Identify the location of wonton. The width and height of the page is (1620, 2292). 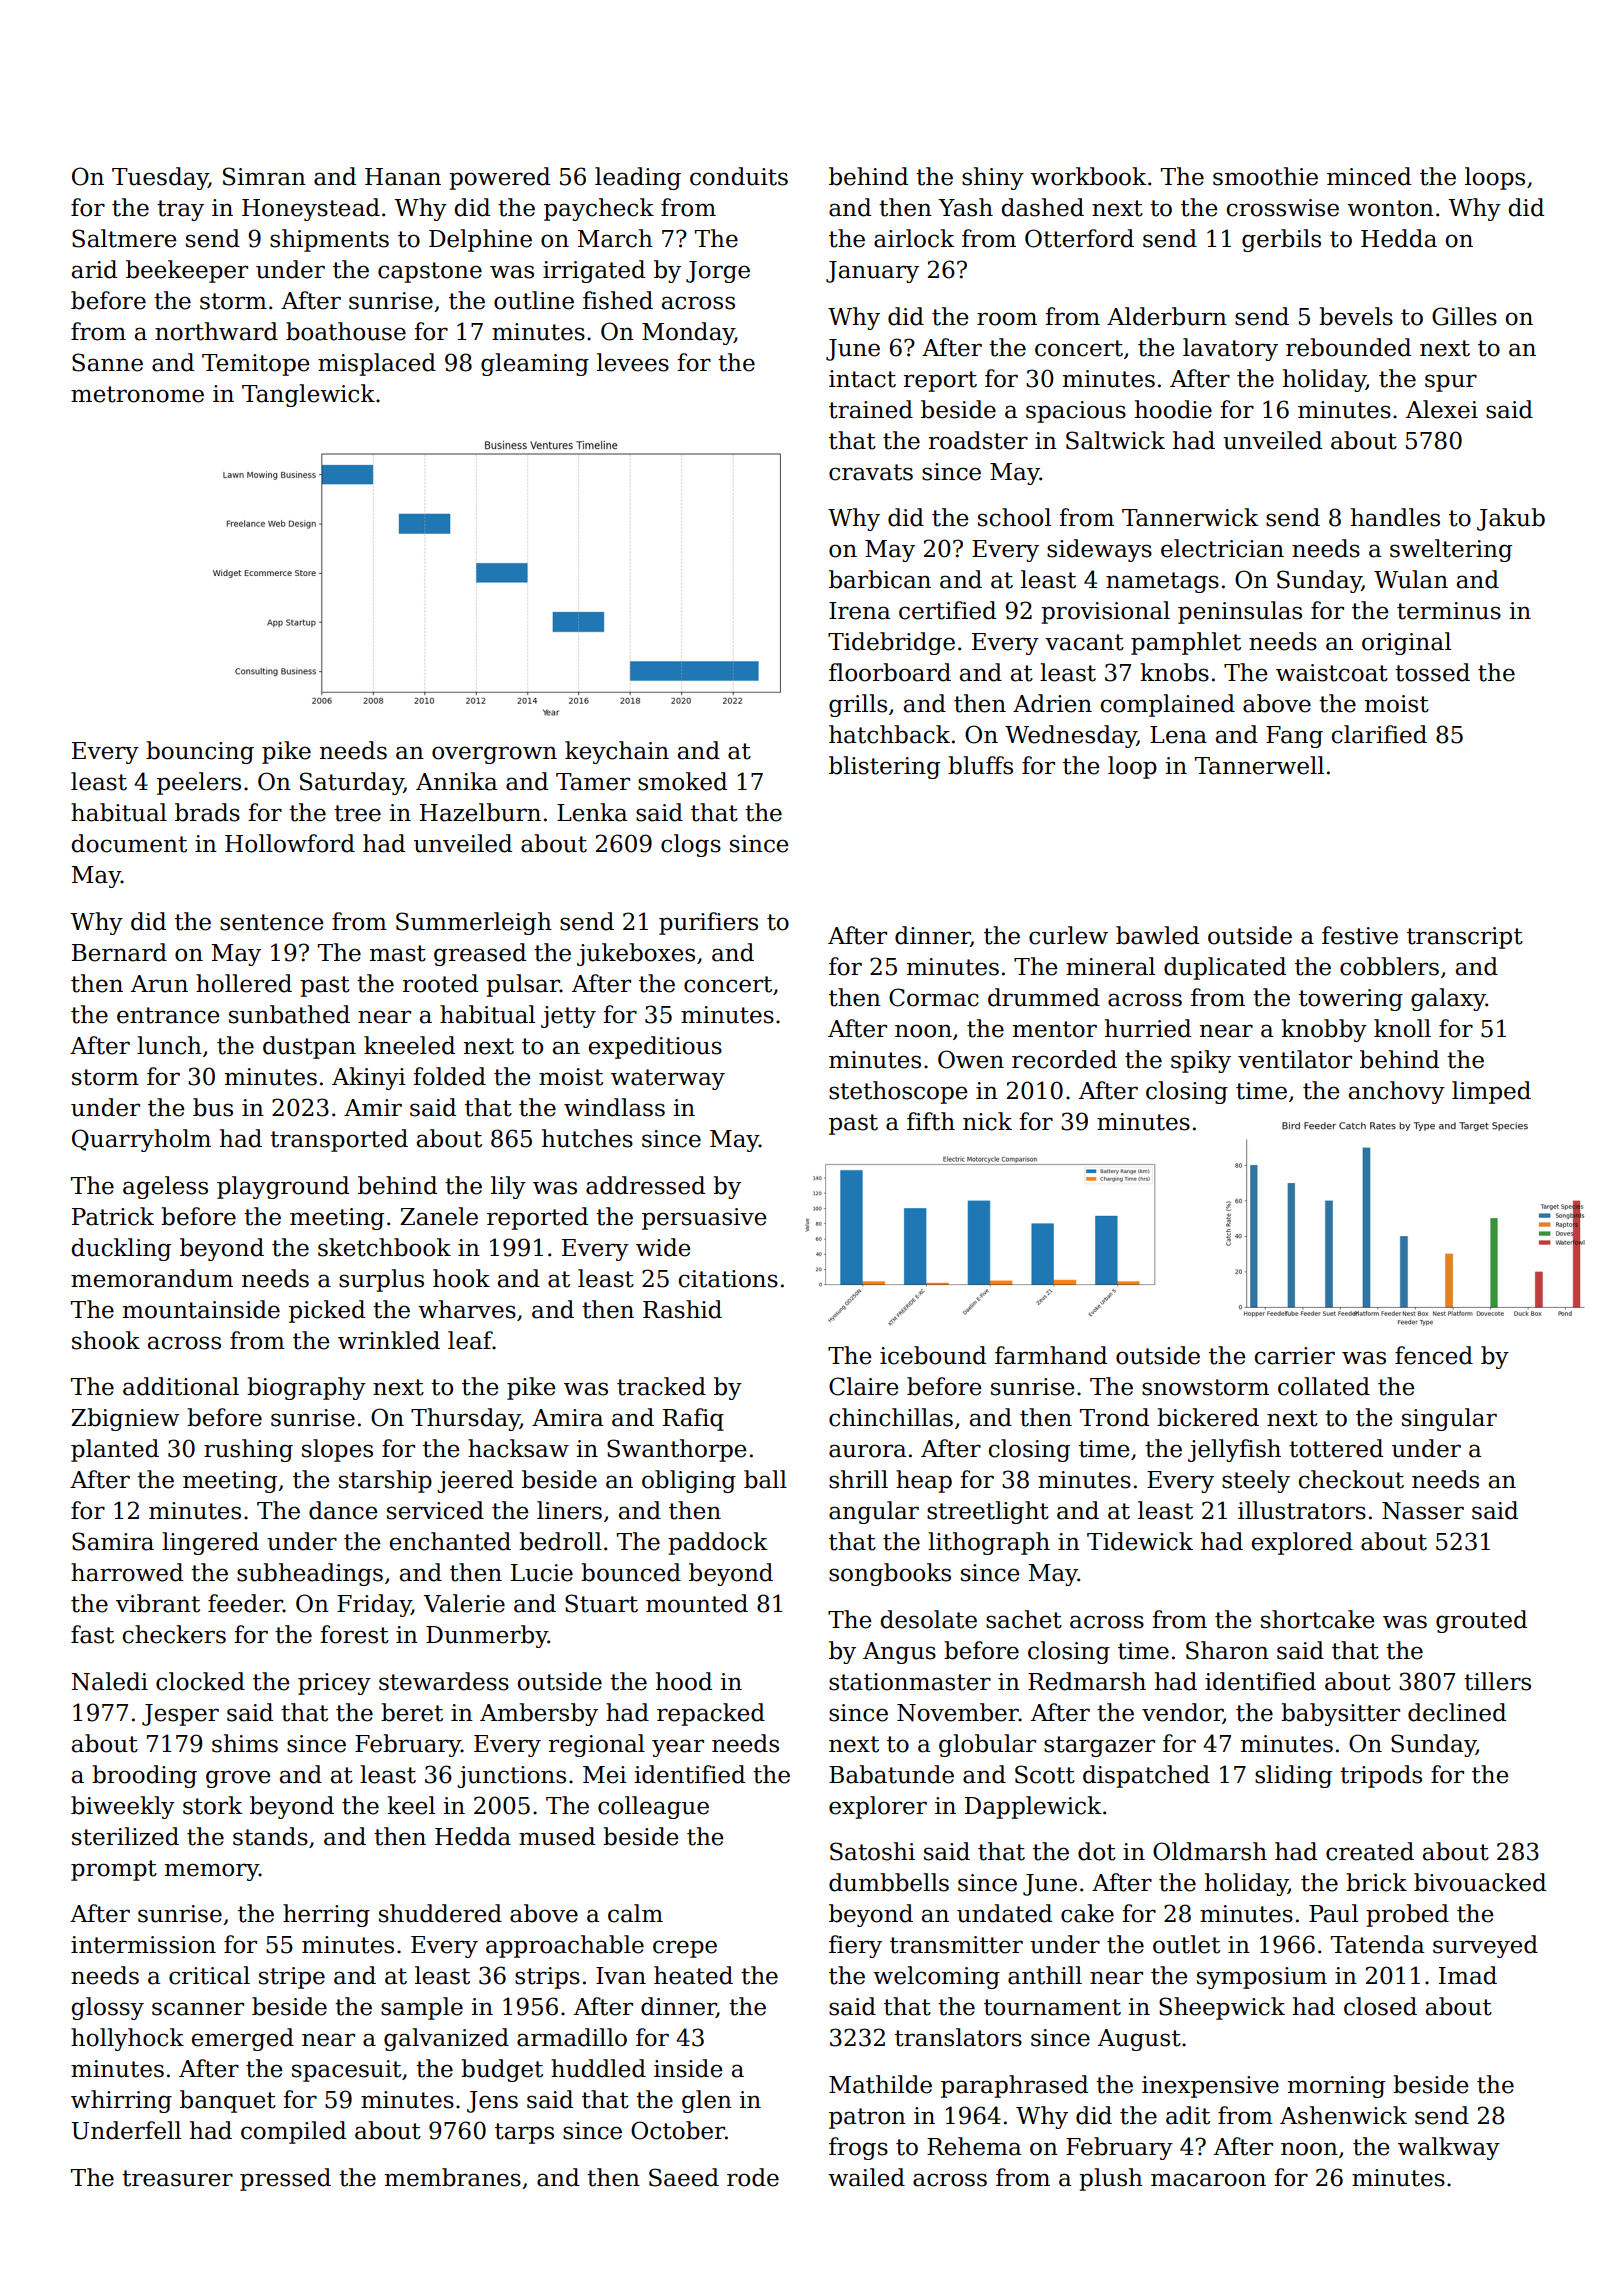
(1390, 208).
